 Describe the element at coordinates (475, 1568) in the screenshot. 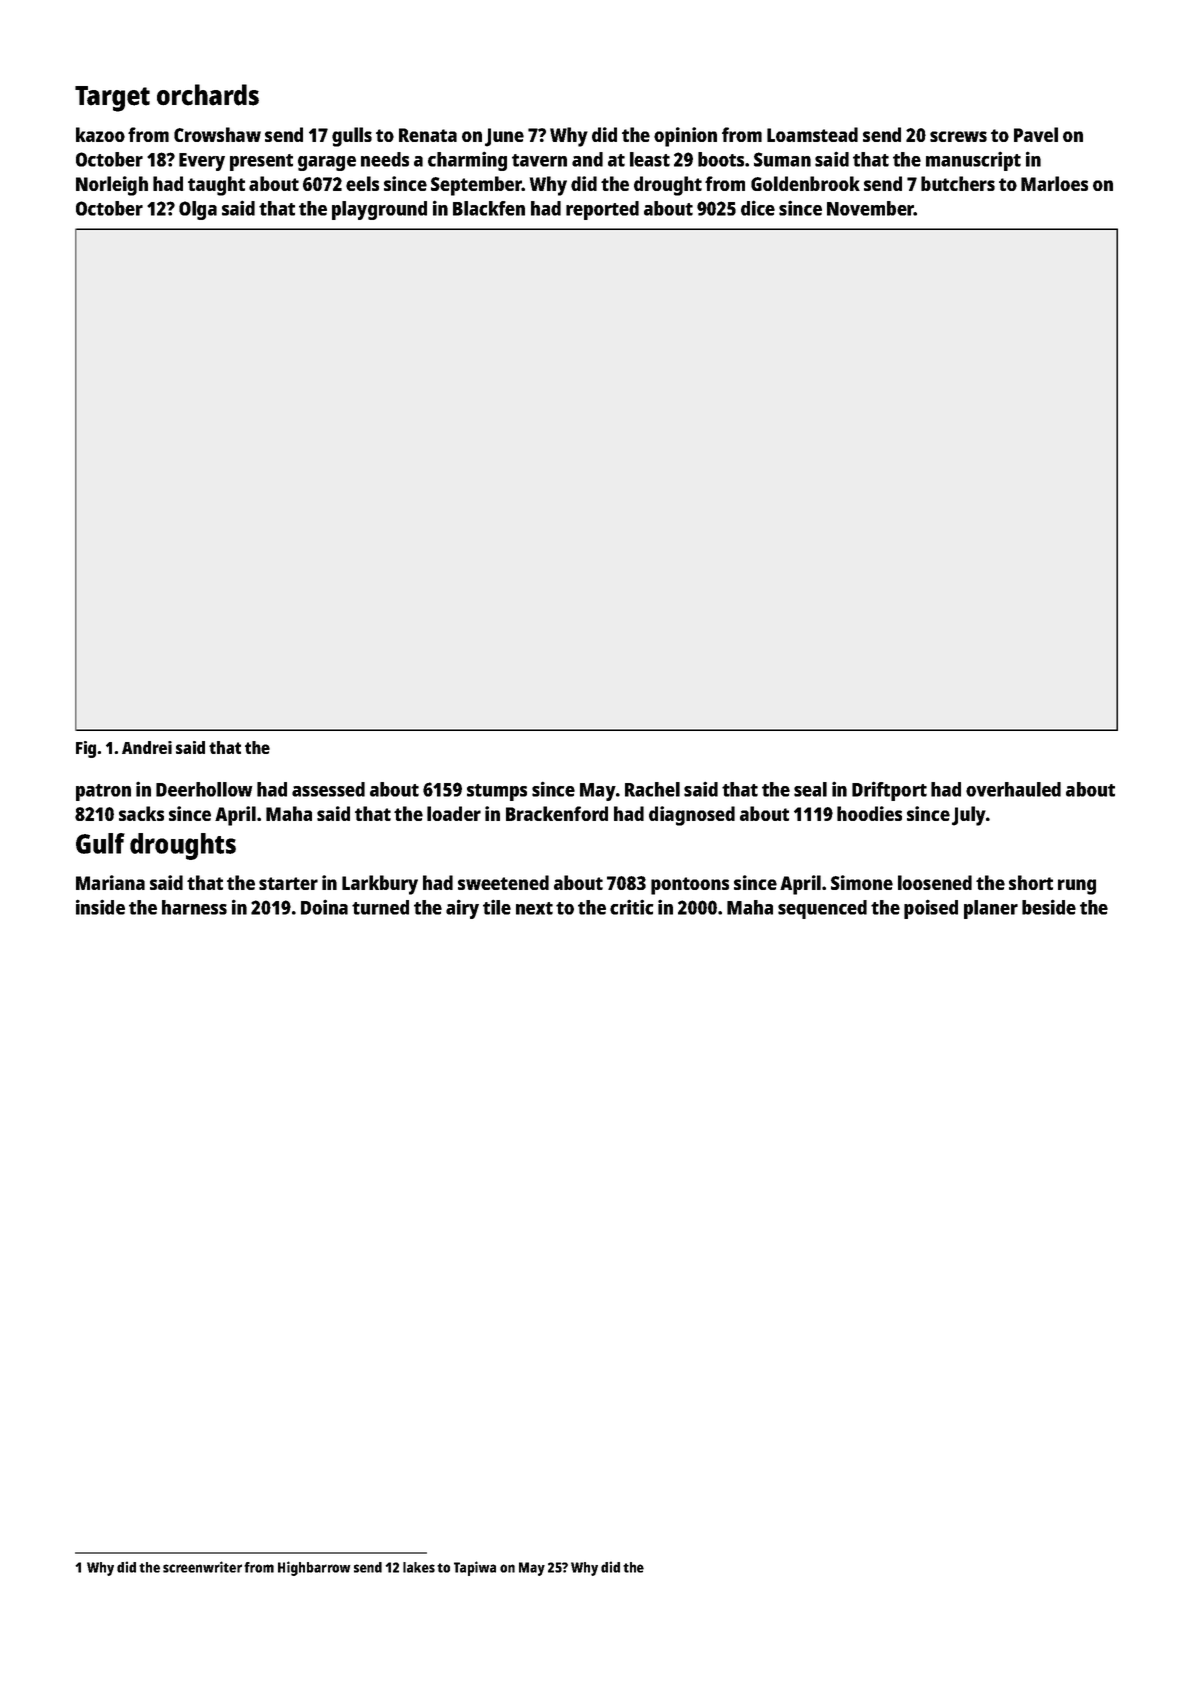

I see `Tapiwa` at that location.
